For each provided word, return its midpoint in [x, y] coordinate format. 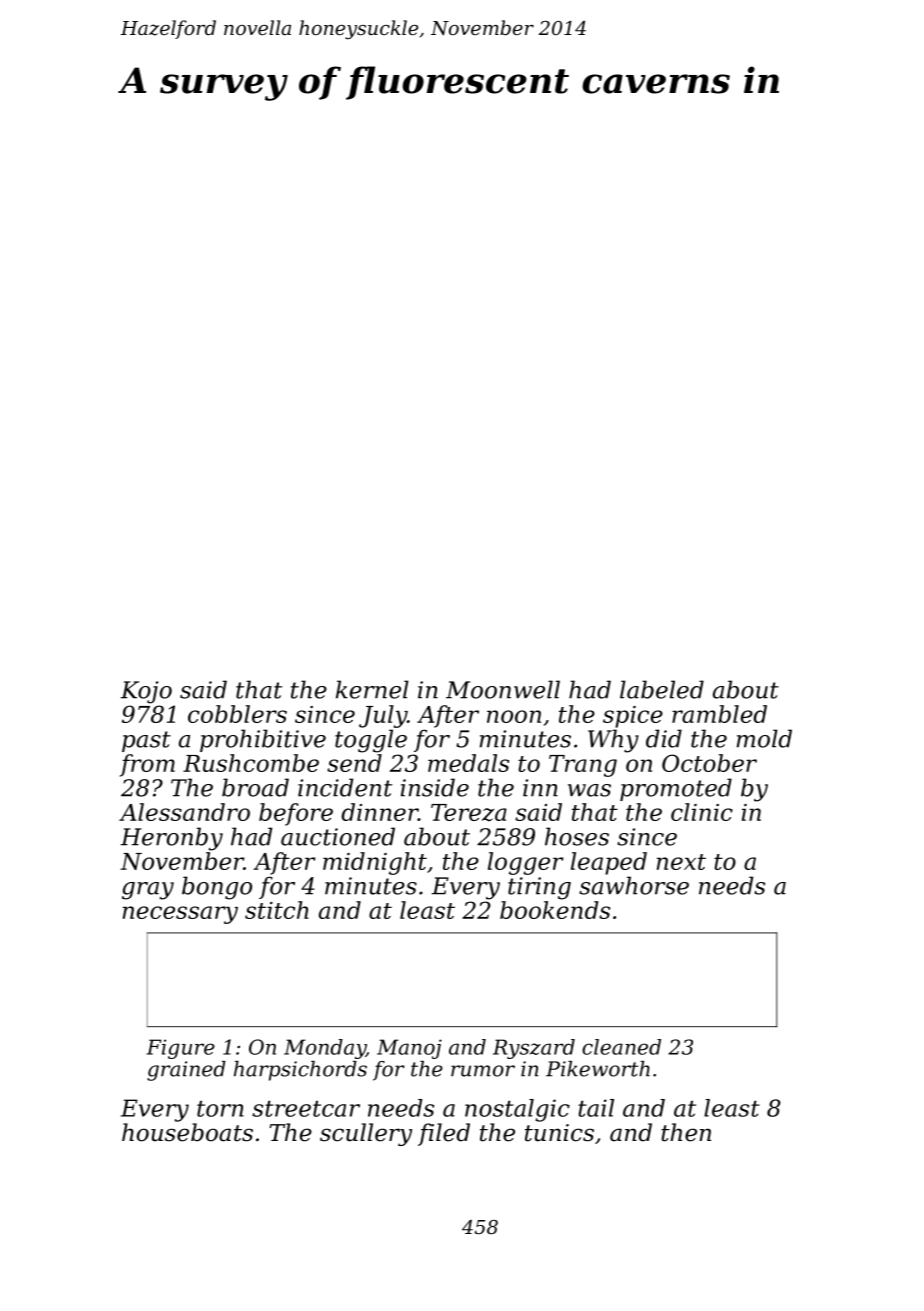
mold [764, 738]
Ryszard [534, 1049]
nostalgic [517, 1110]
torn [220, 1109]
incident [345, 787]
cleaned [621, 1047]
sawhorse [634, 885]
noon [514, 716]
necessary [180, 915]
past [146, 741]
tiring [539, 888]
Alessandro [184, 812]
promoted [676, 789]
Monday [325, 1049]
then [686, 1132]
